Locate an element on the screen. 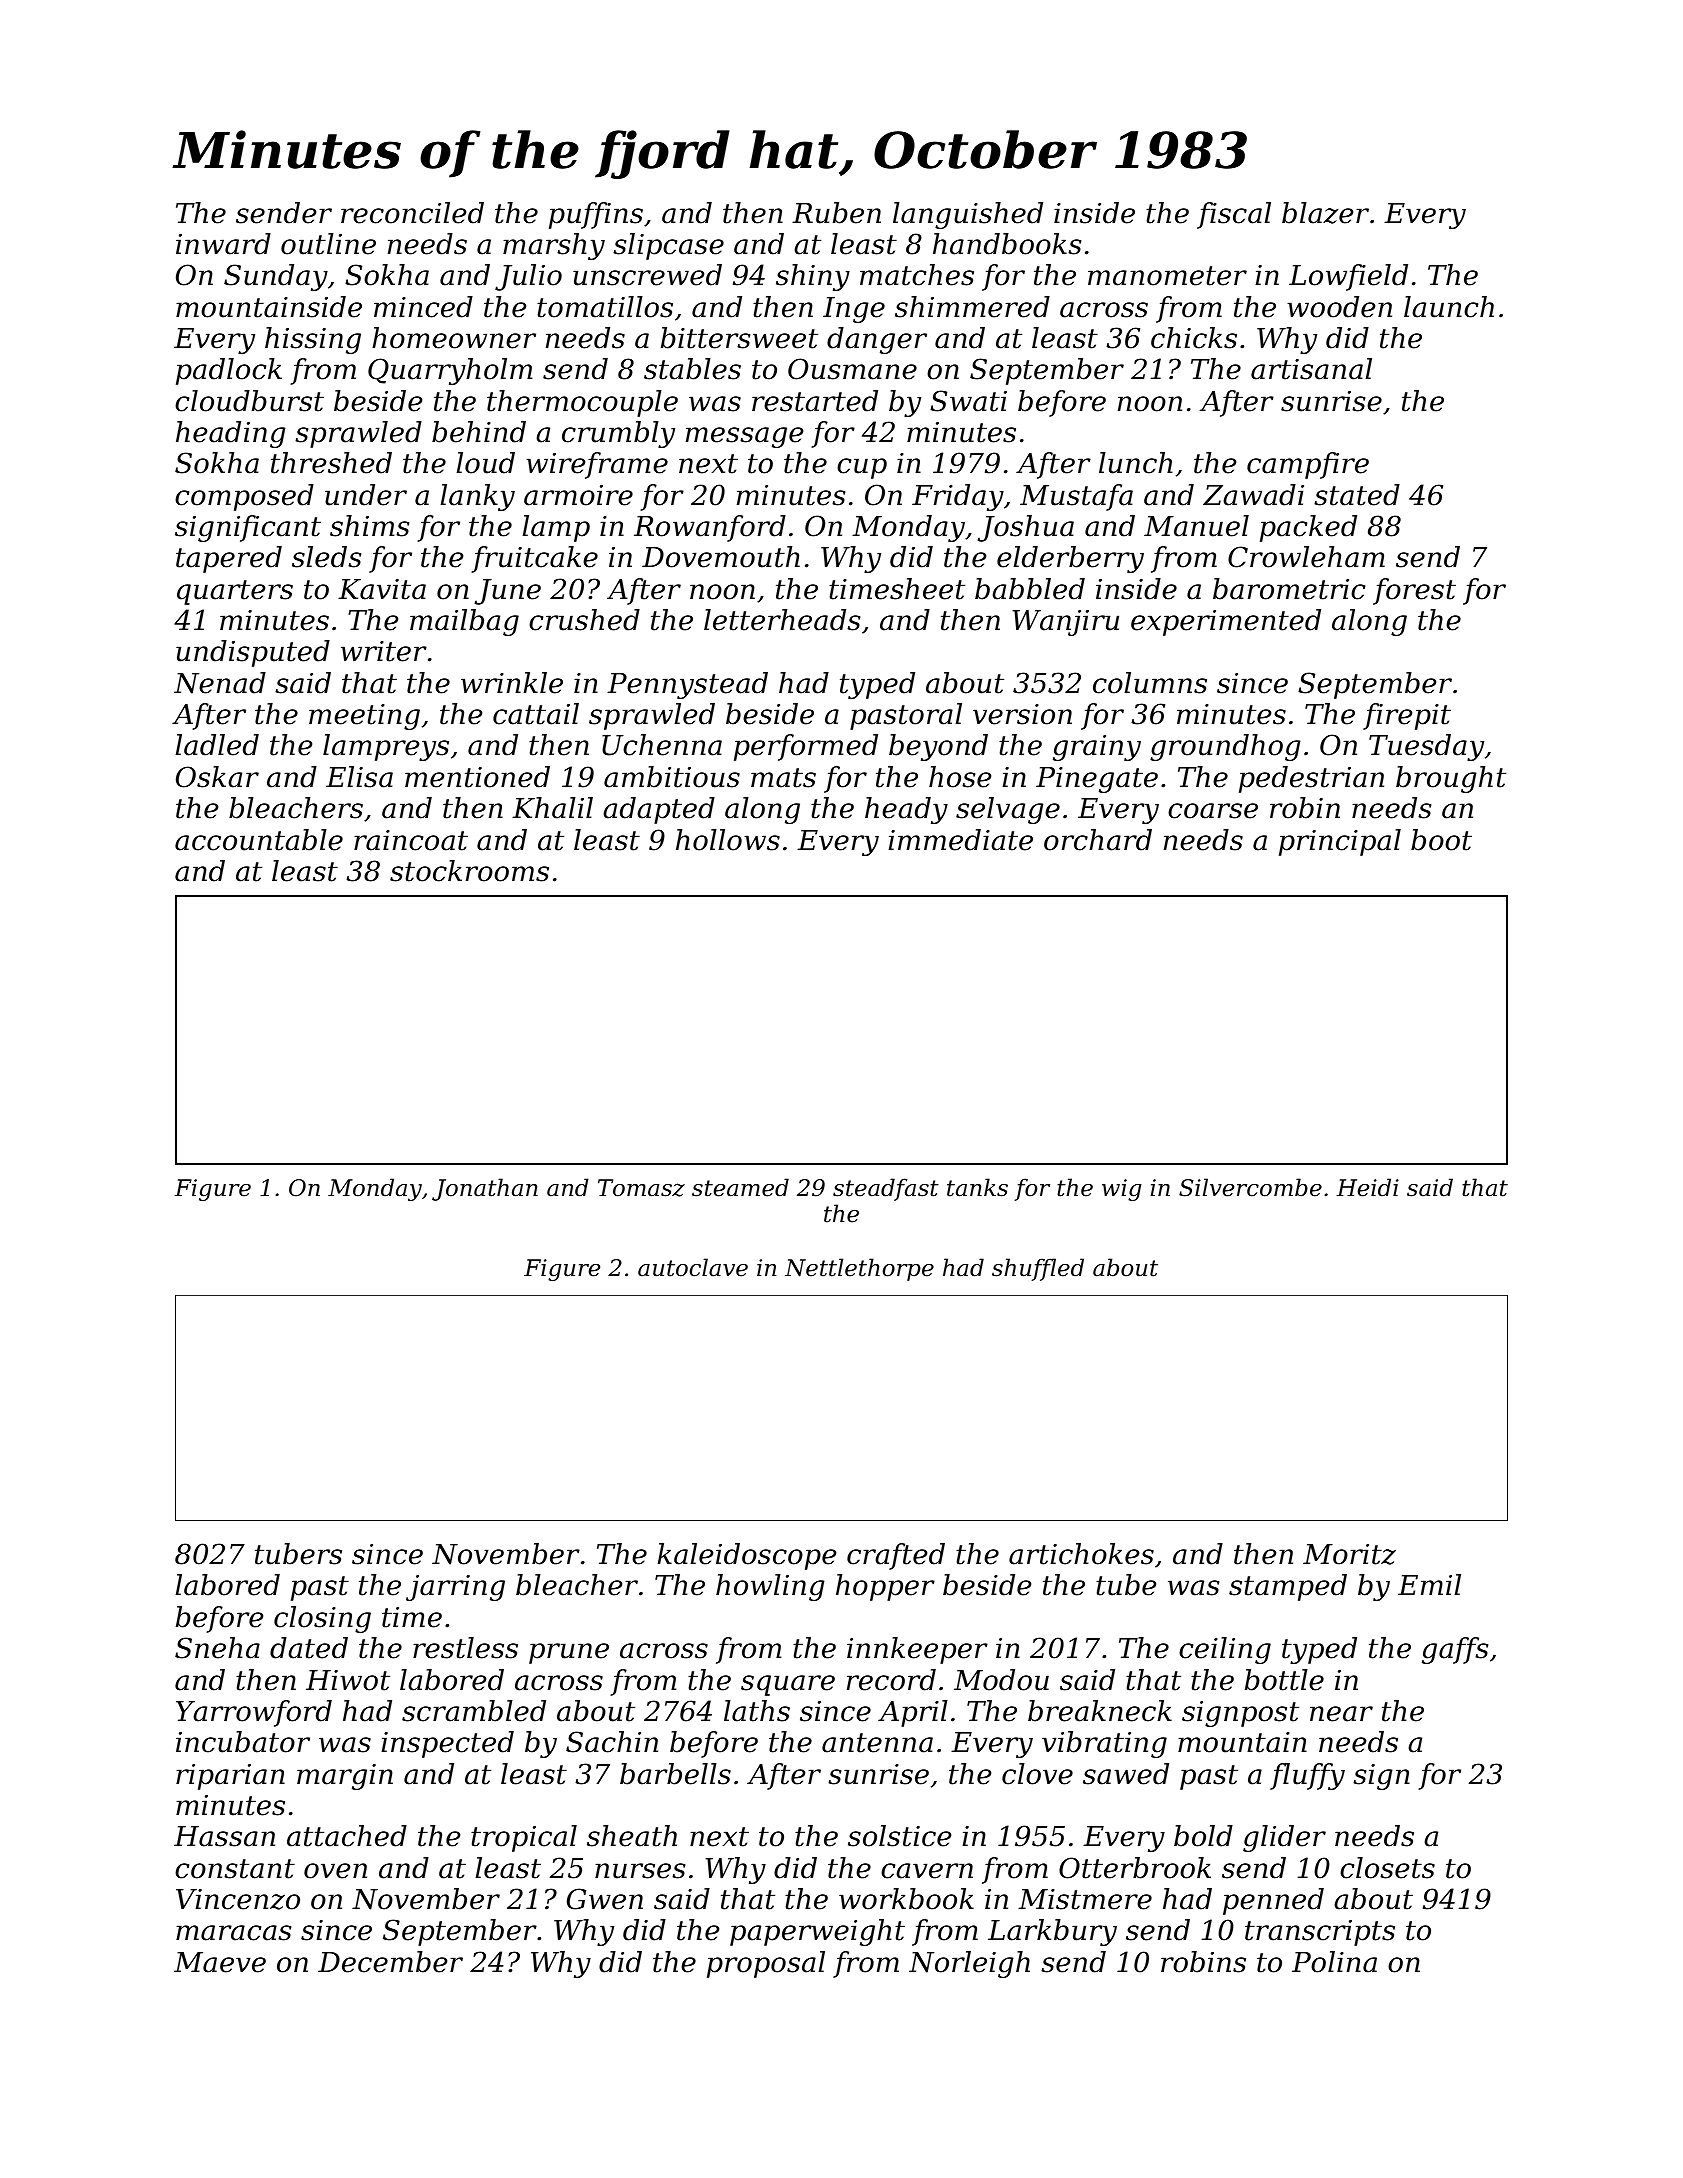 The height and width of the screenshot is (2178, 1683). Jonathan is located at coordinates (485, 1189).
